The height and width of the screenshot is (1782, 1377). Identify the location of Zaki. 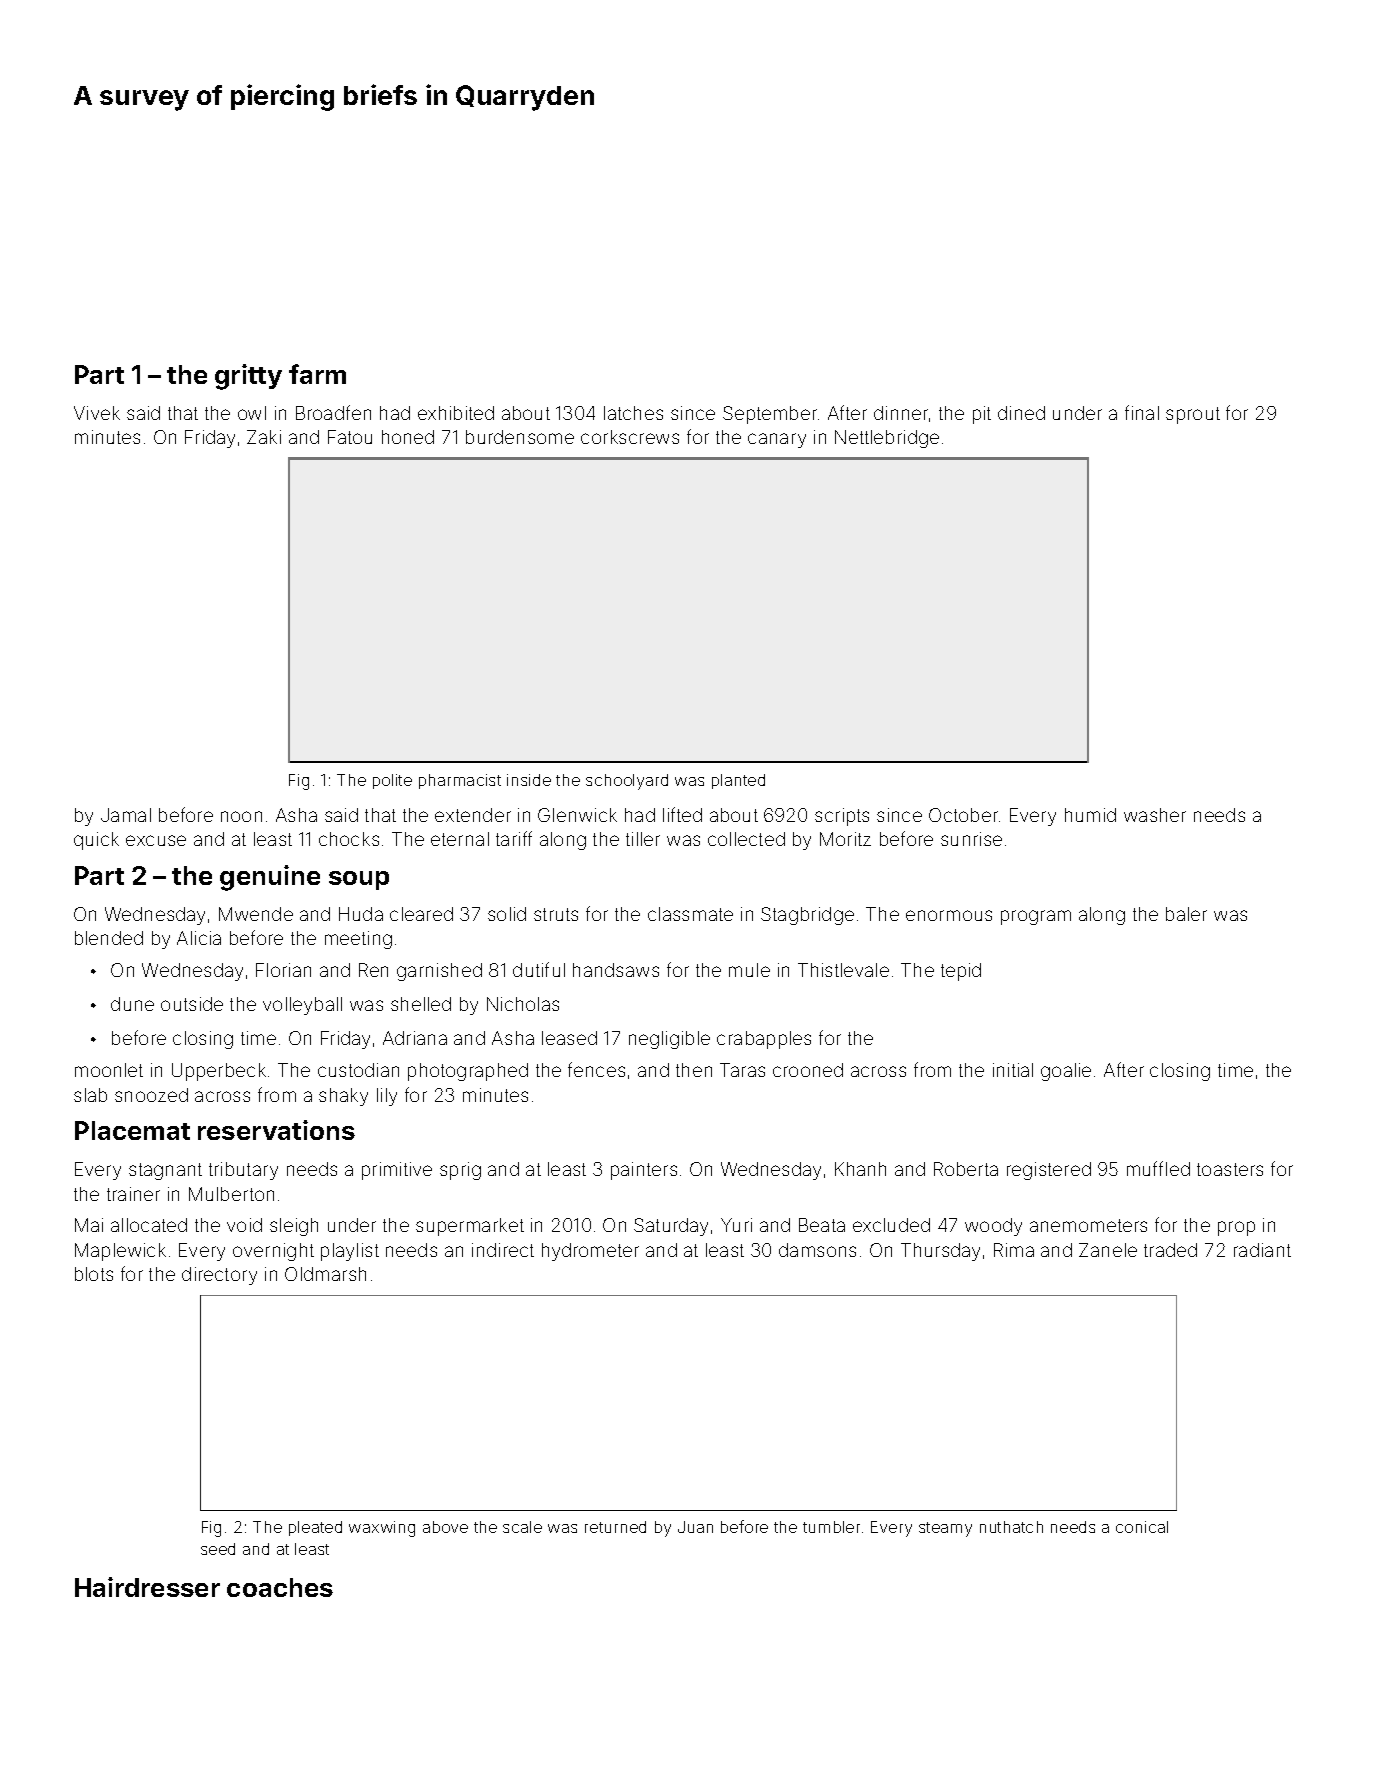
(264, 437).
